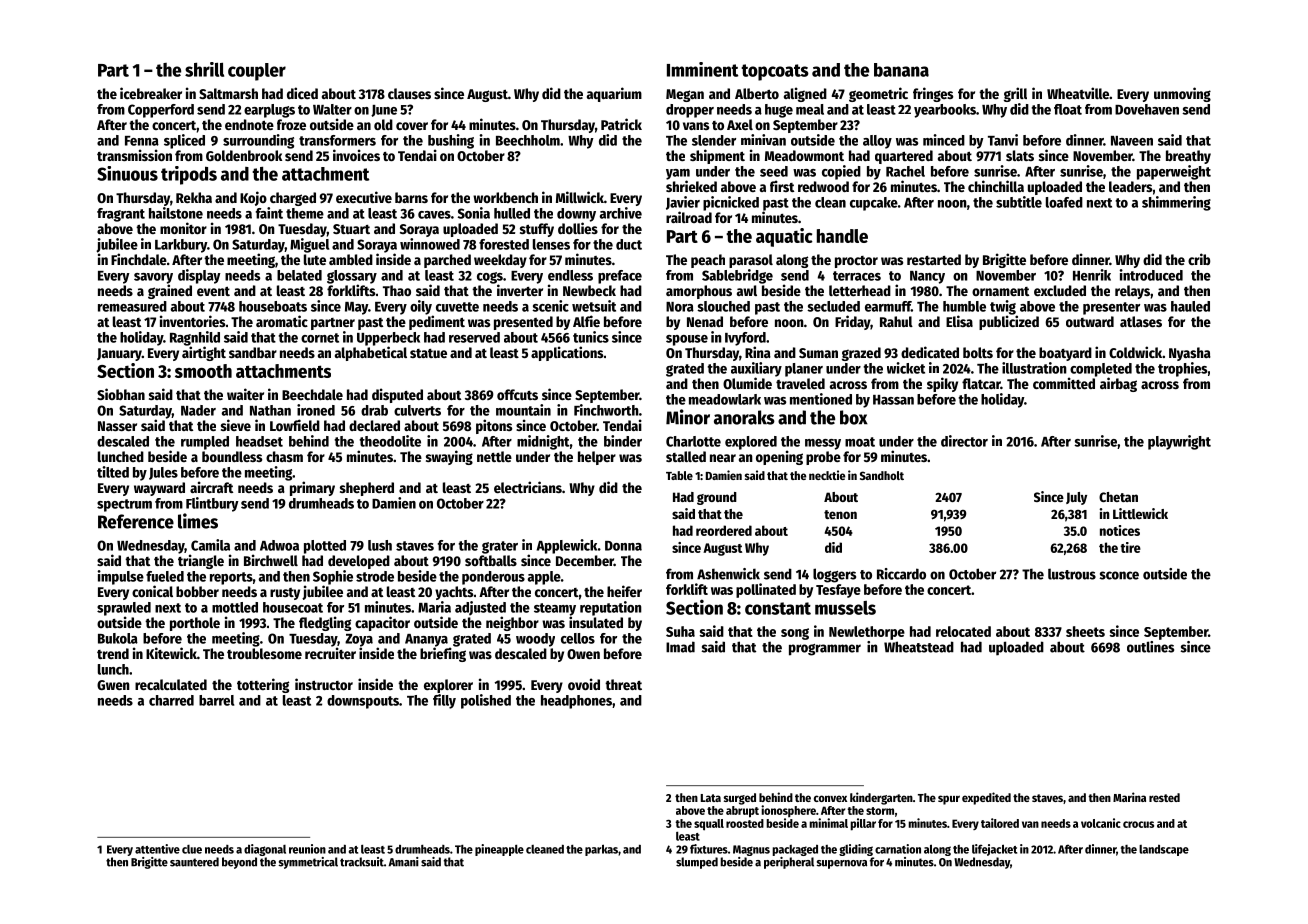 Image resolution: width=1308 pixels, height=924 pixels. Describe the element at coordinates (827, 475) in the screenshot. I see `necktie` at that location.
